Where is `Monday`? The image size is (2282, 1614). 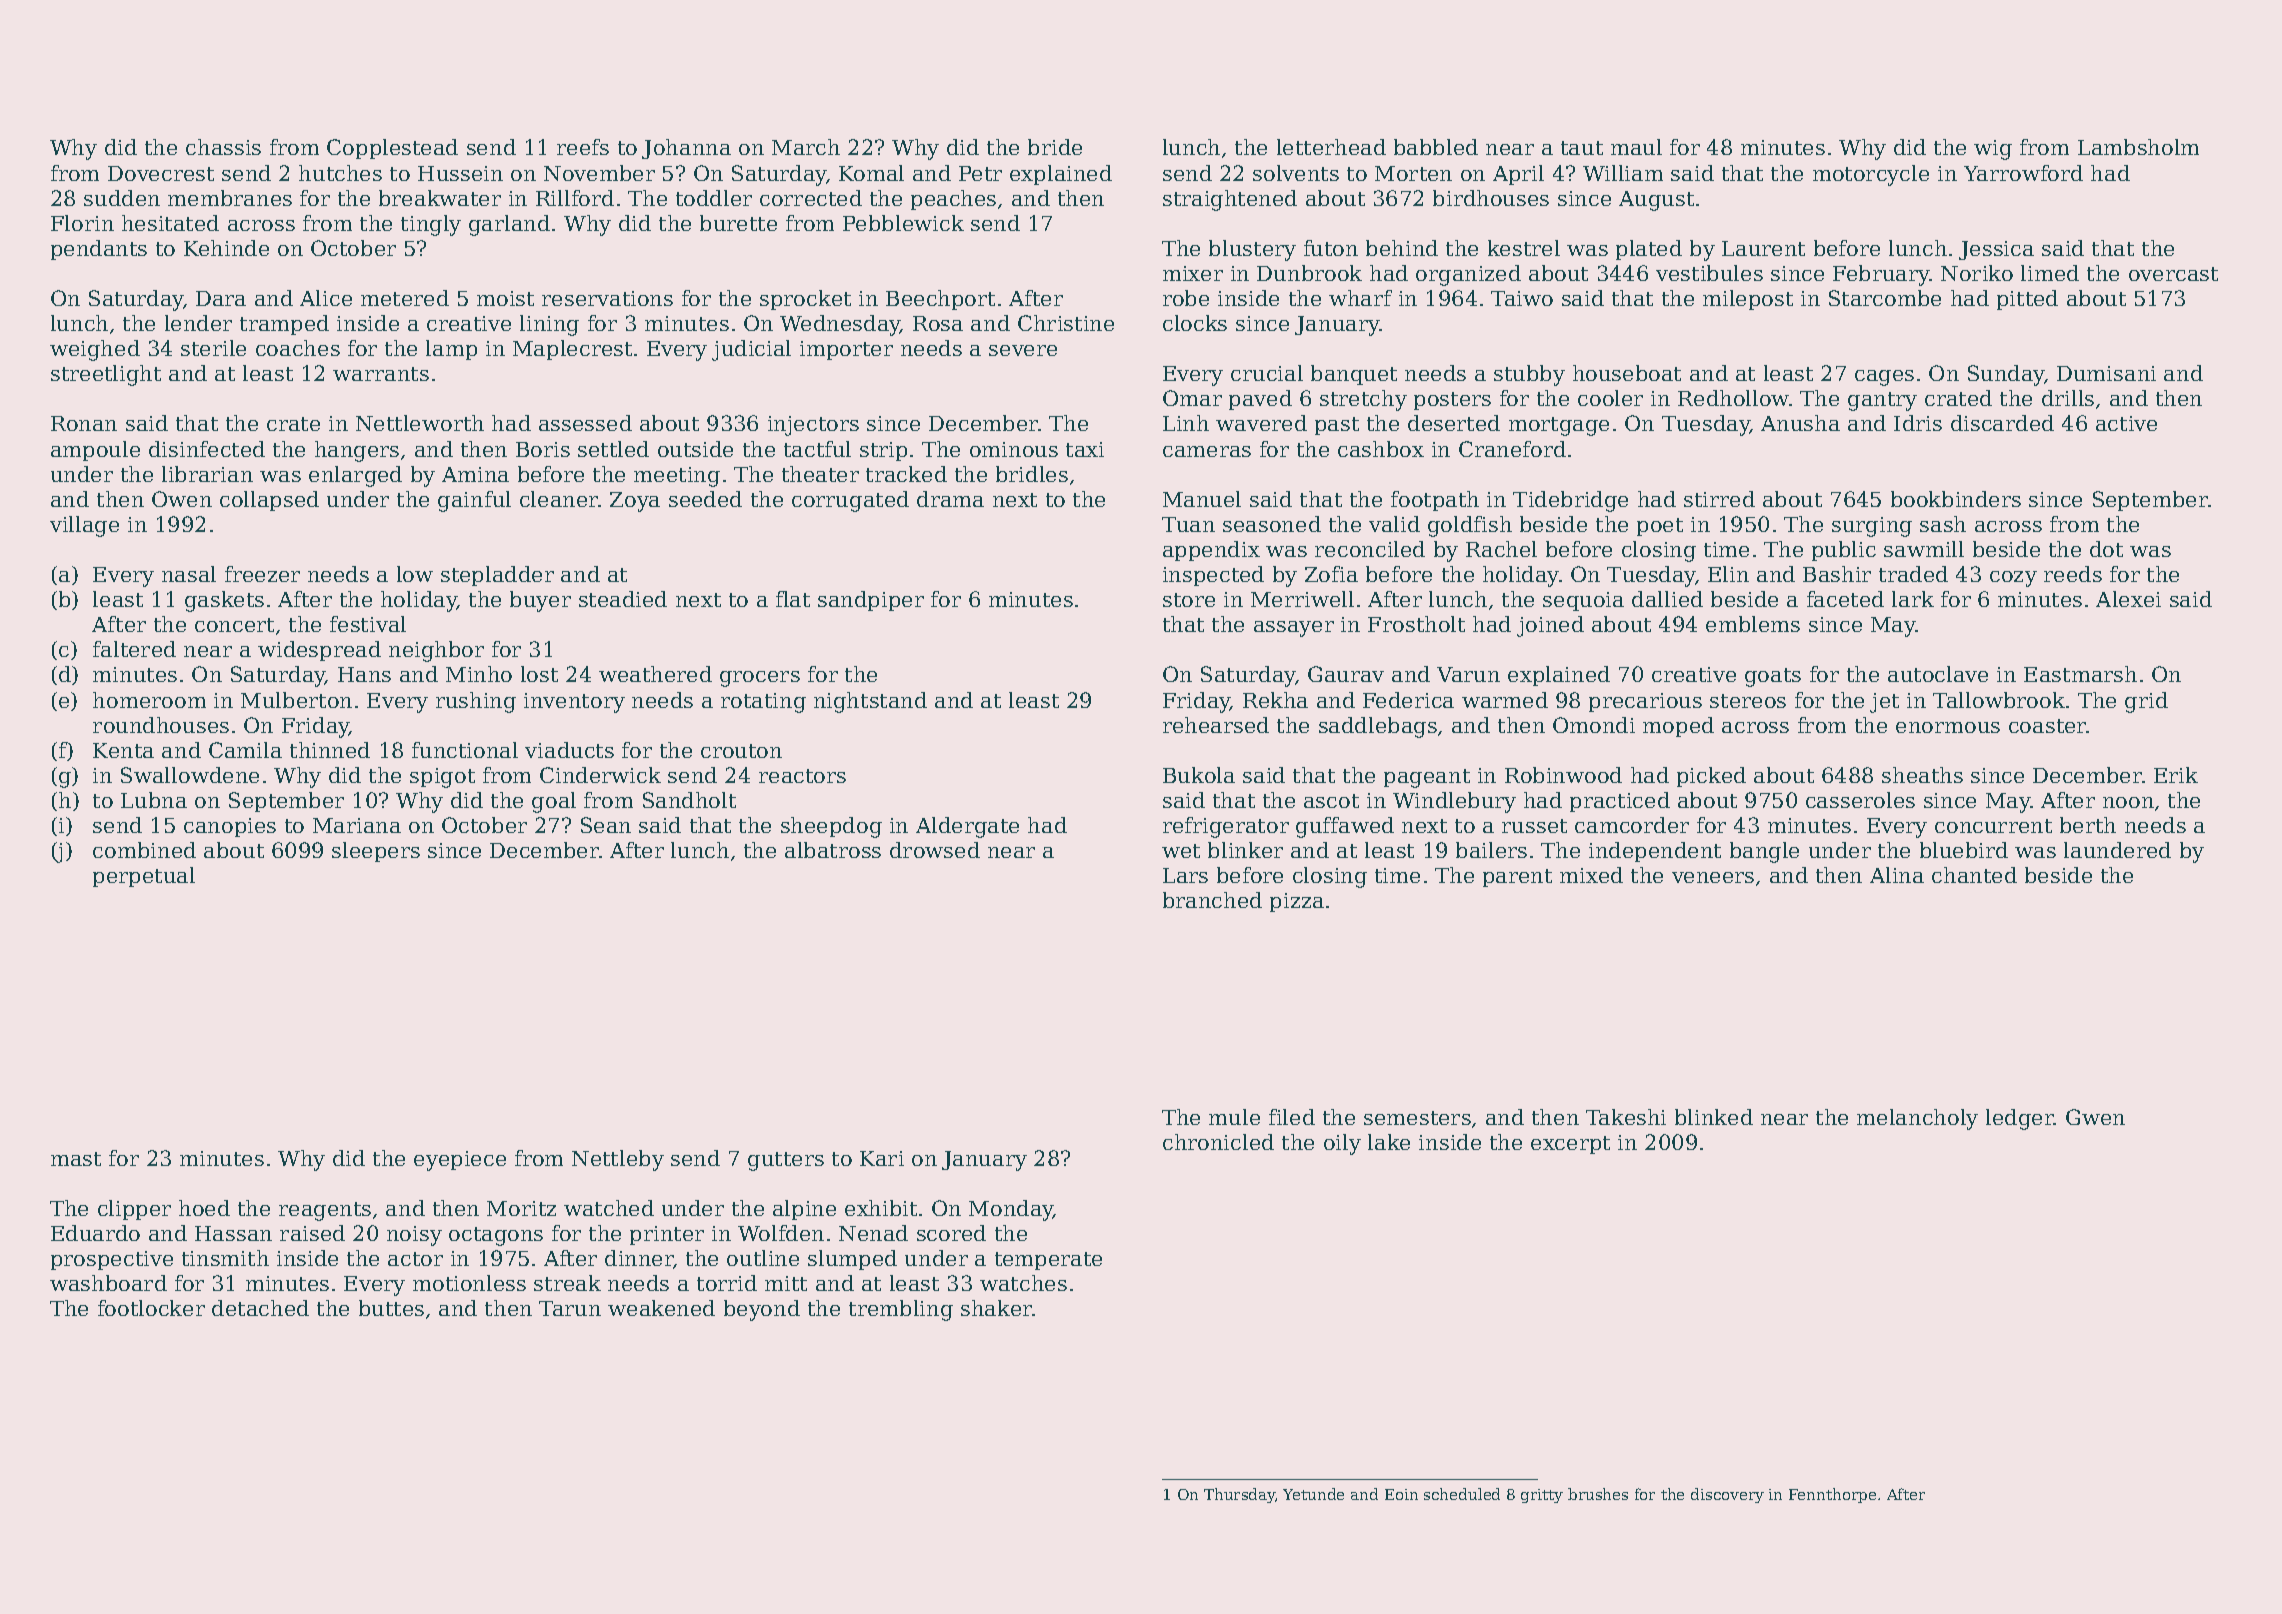 Monday is located at coordinates (1011, 1210).
